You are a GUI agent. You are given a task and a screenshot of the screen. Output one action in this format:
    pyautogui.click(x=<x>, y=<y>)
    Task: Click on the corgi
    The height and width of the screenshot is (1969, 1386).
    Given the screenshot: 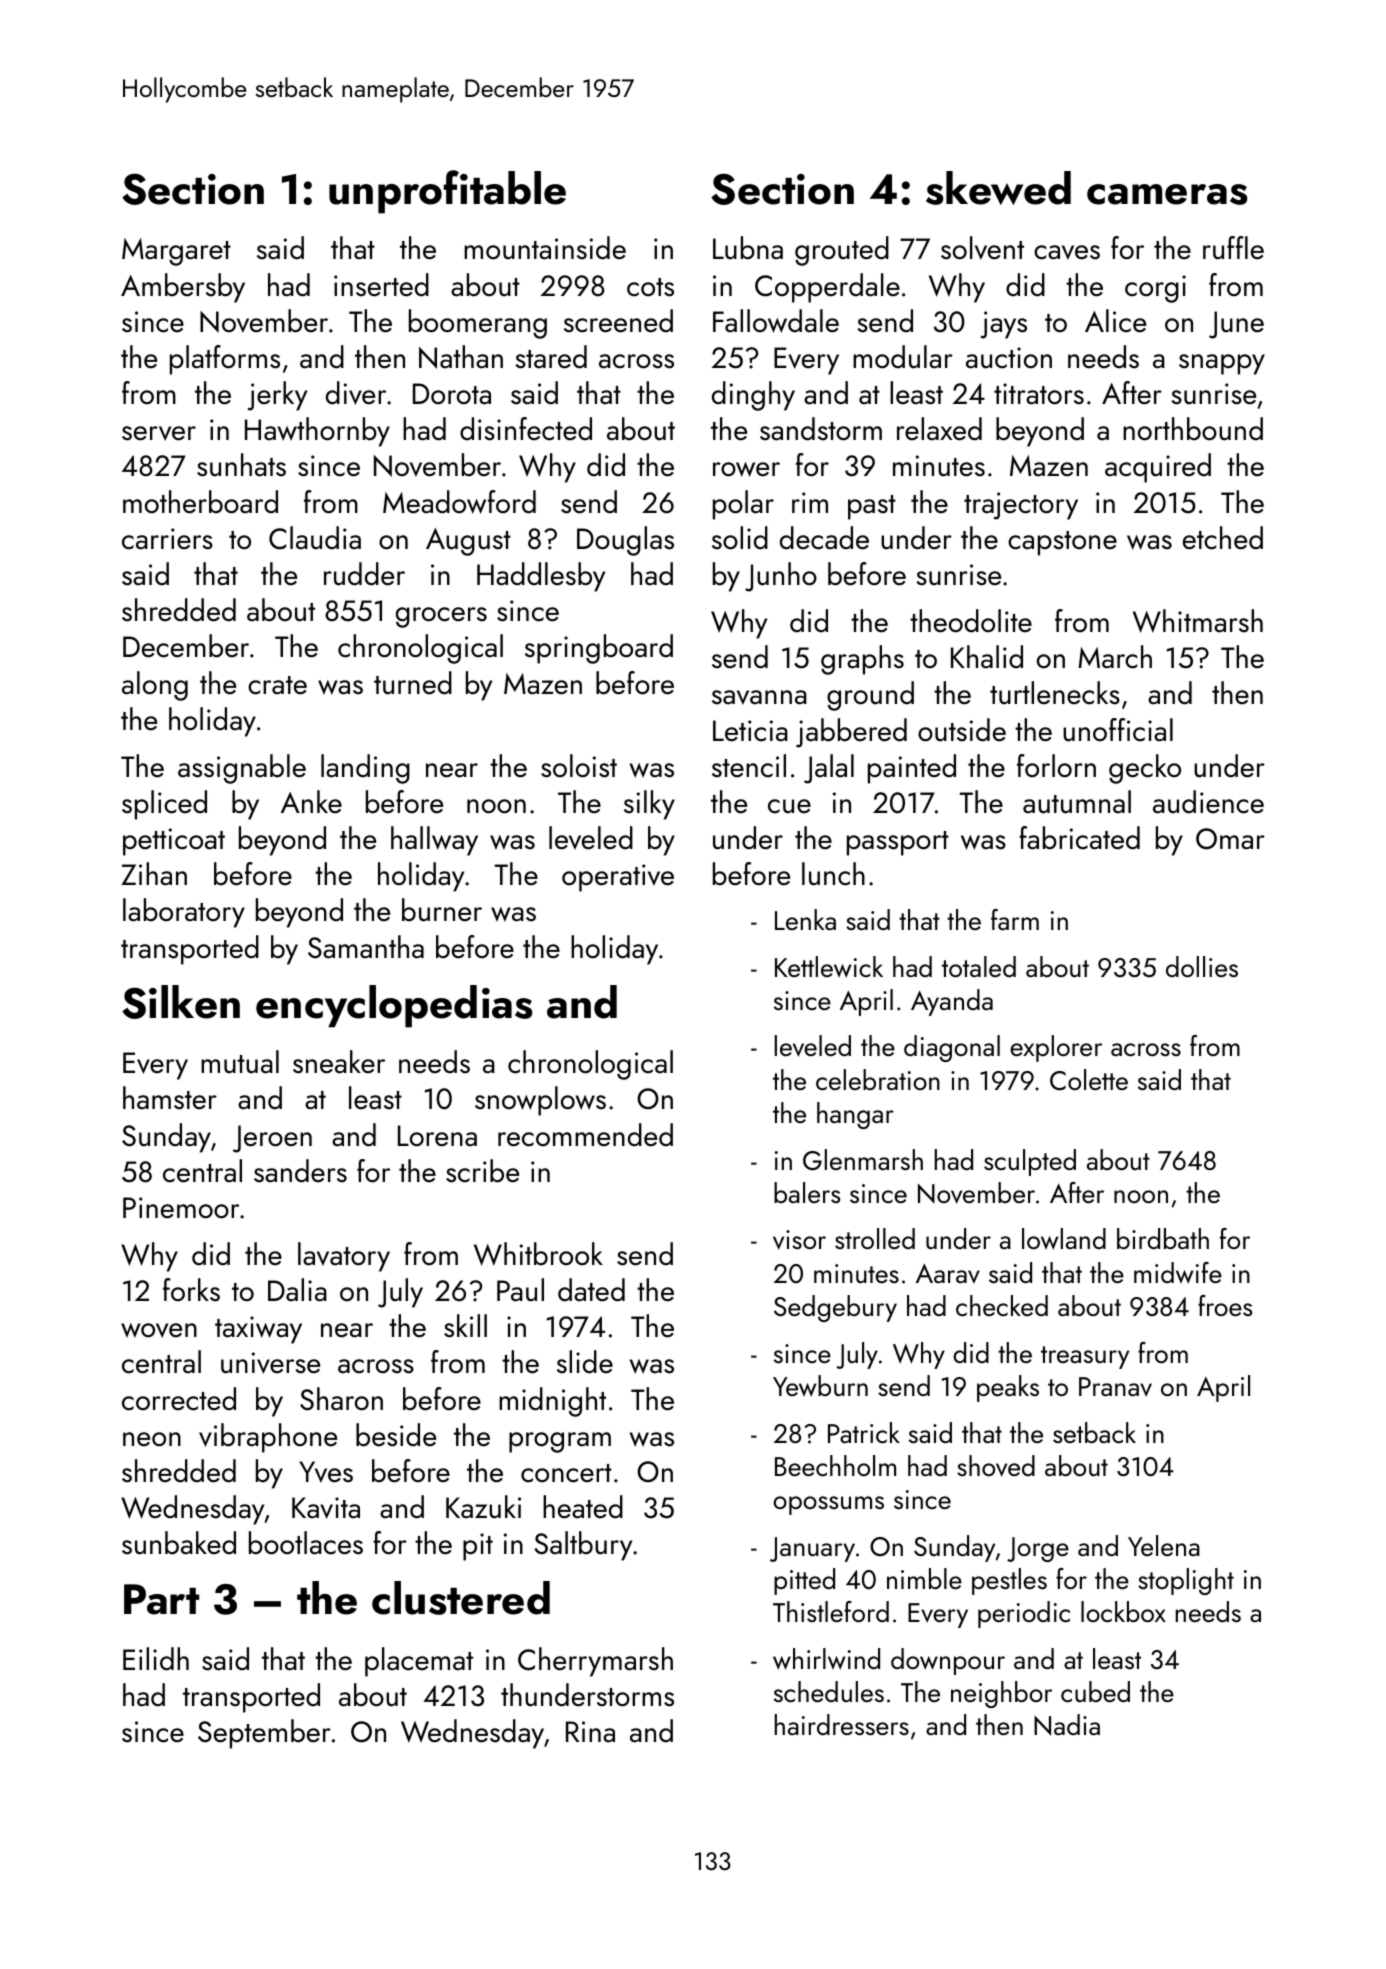 What is the action you would take?
    pyautogui.click(x=1155, y=289)
